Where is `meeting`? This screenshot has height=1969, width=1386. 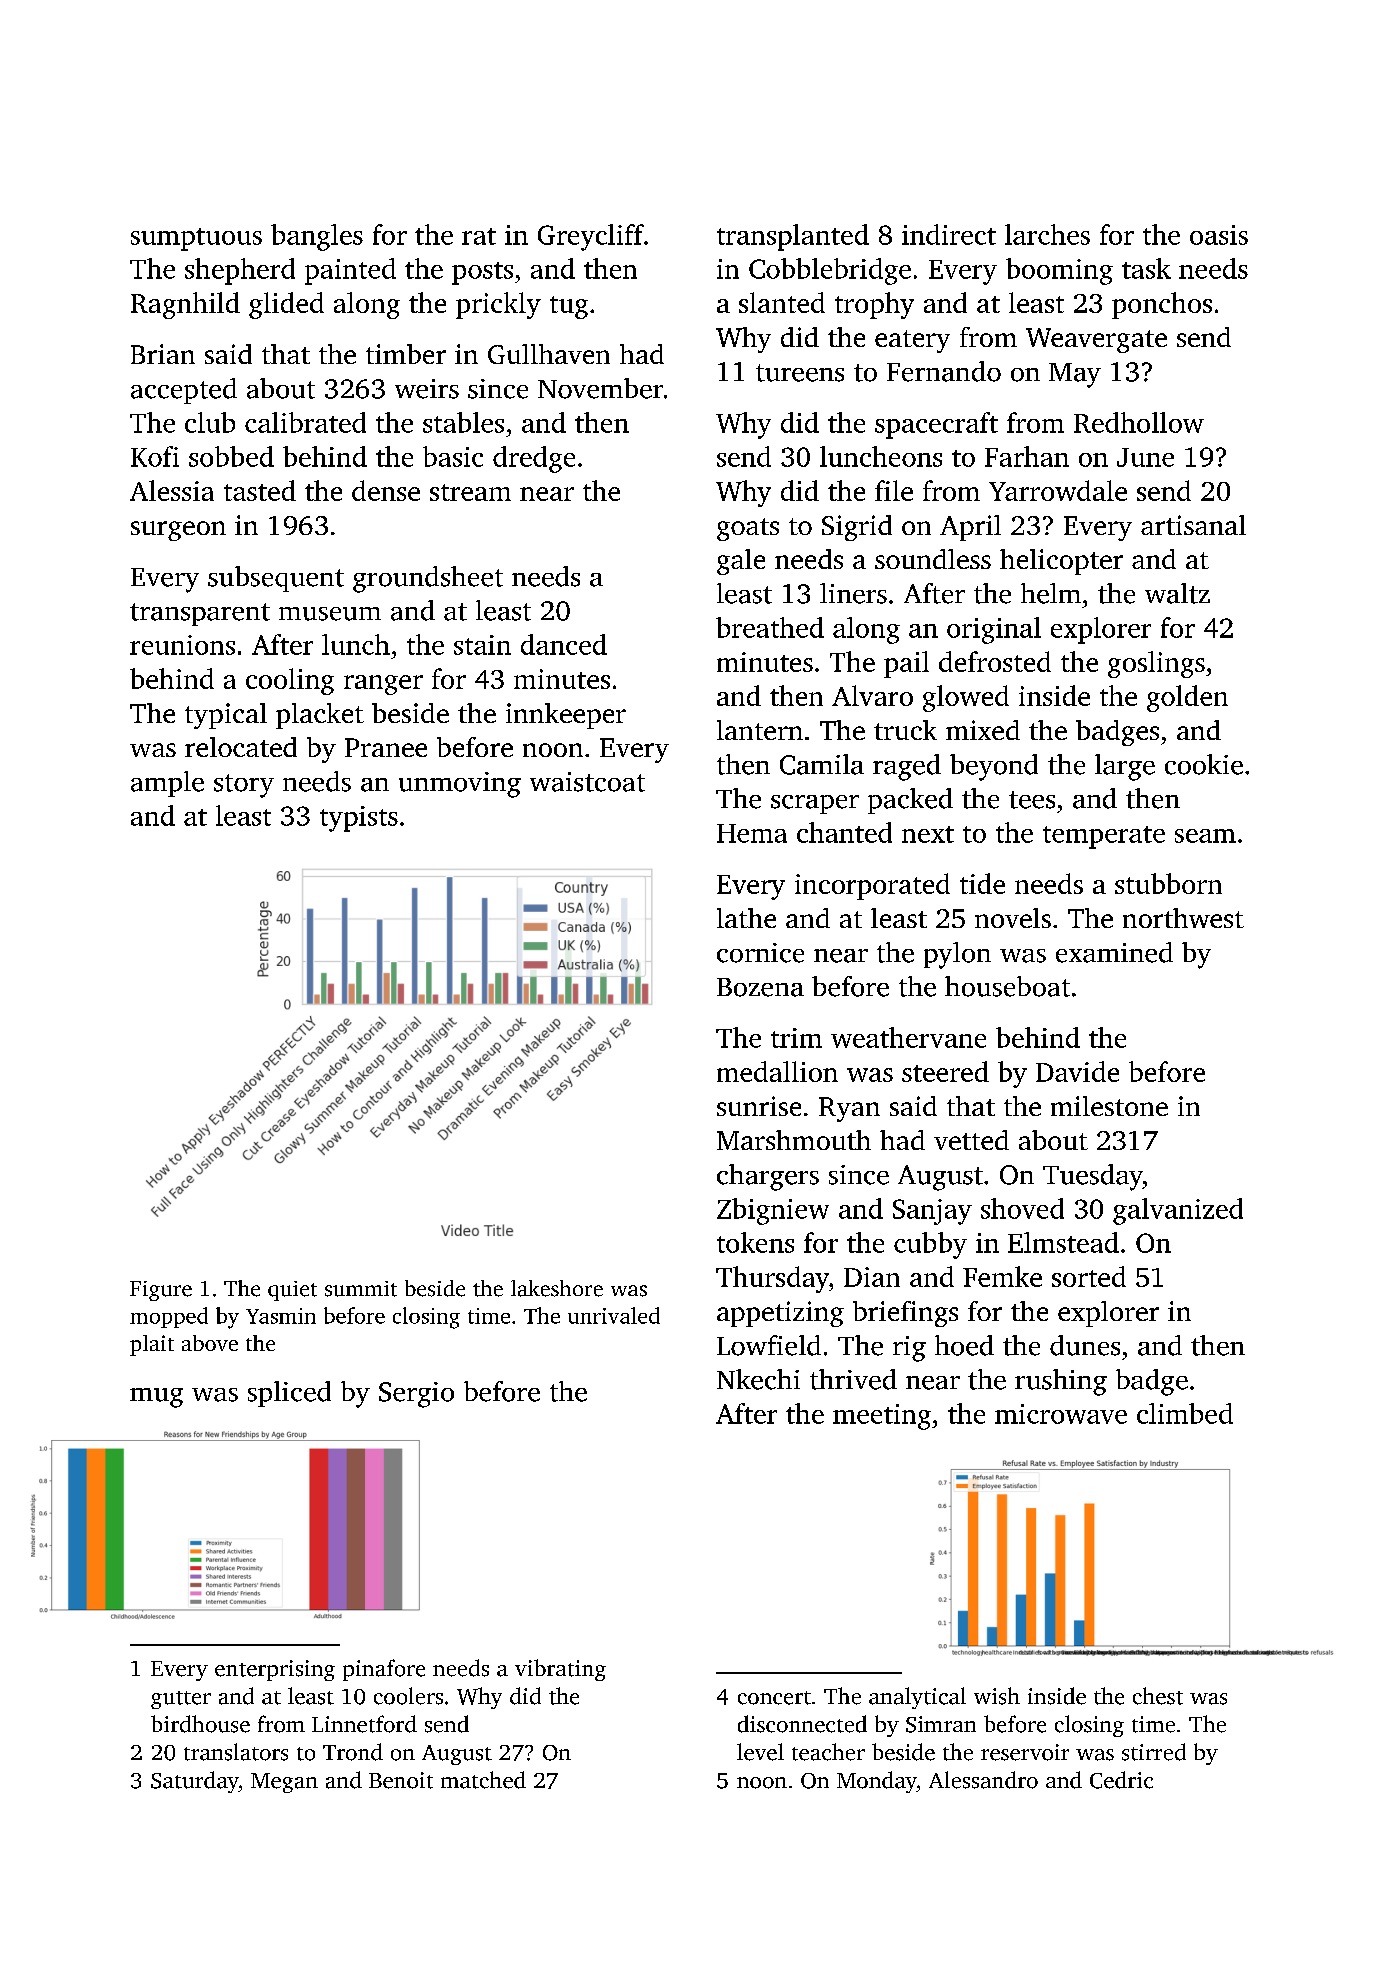 meeting is located at coordinates (882, 1417).
